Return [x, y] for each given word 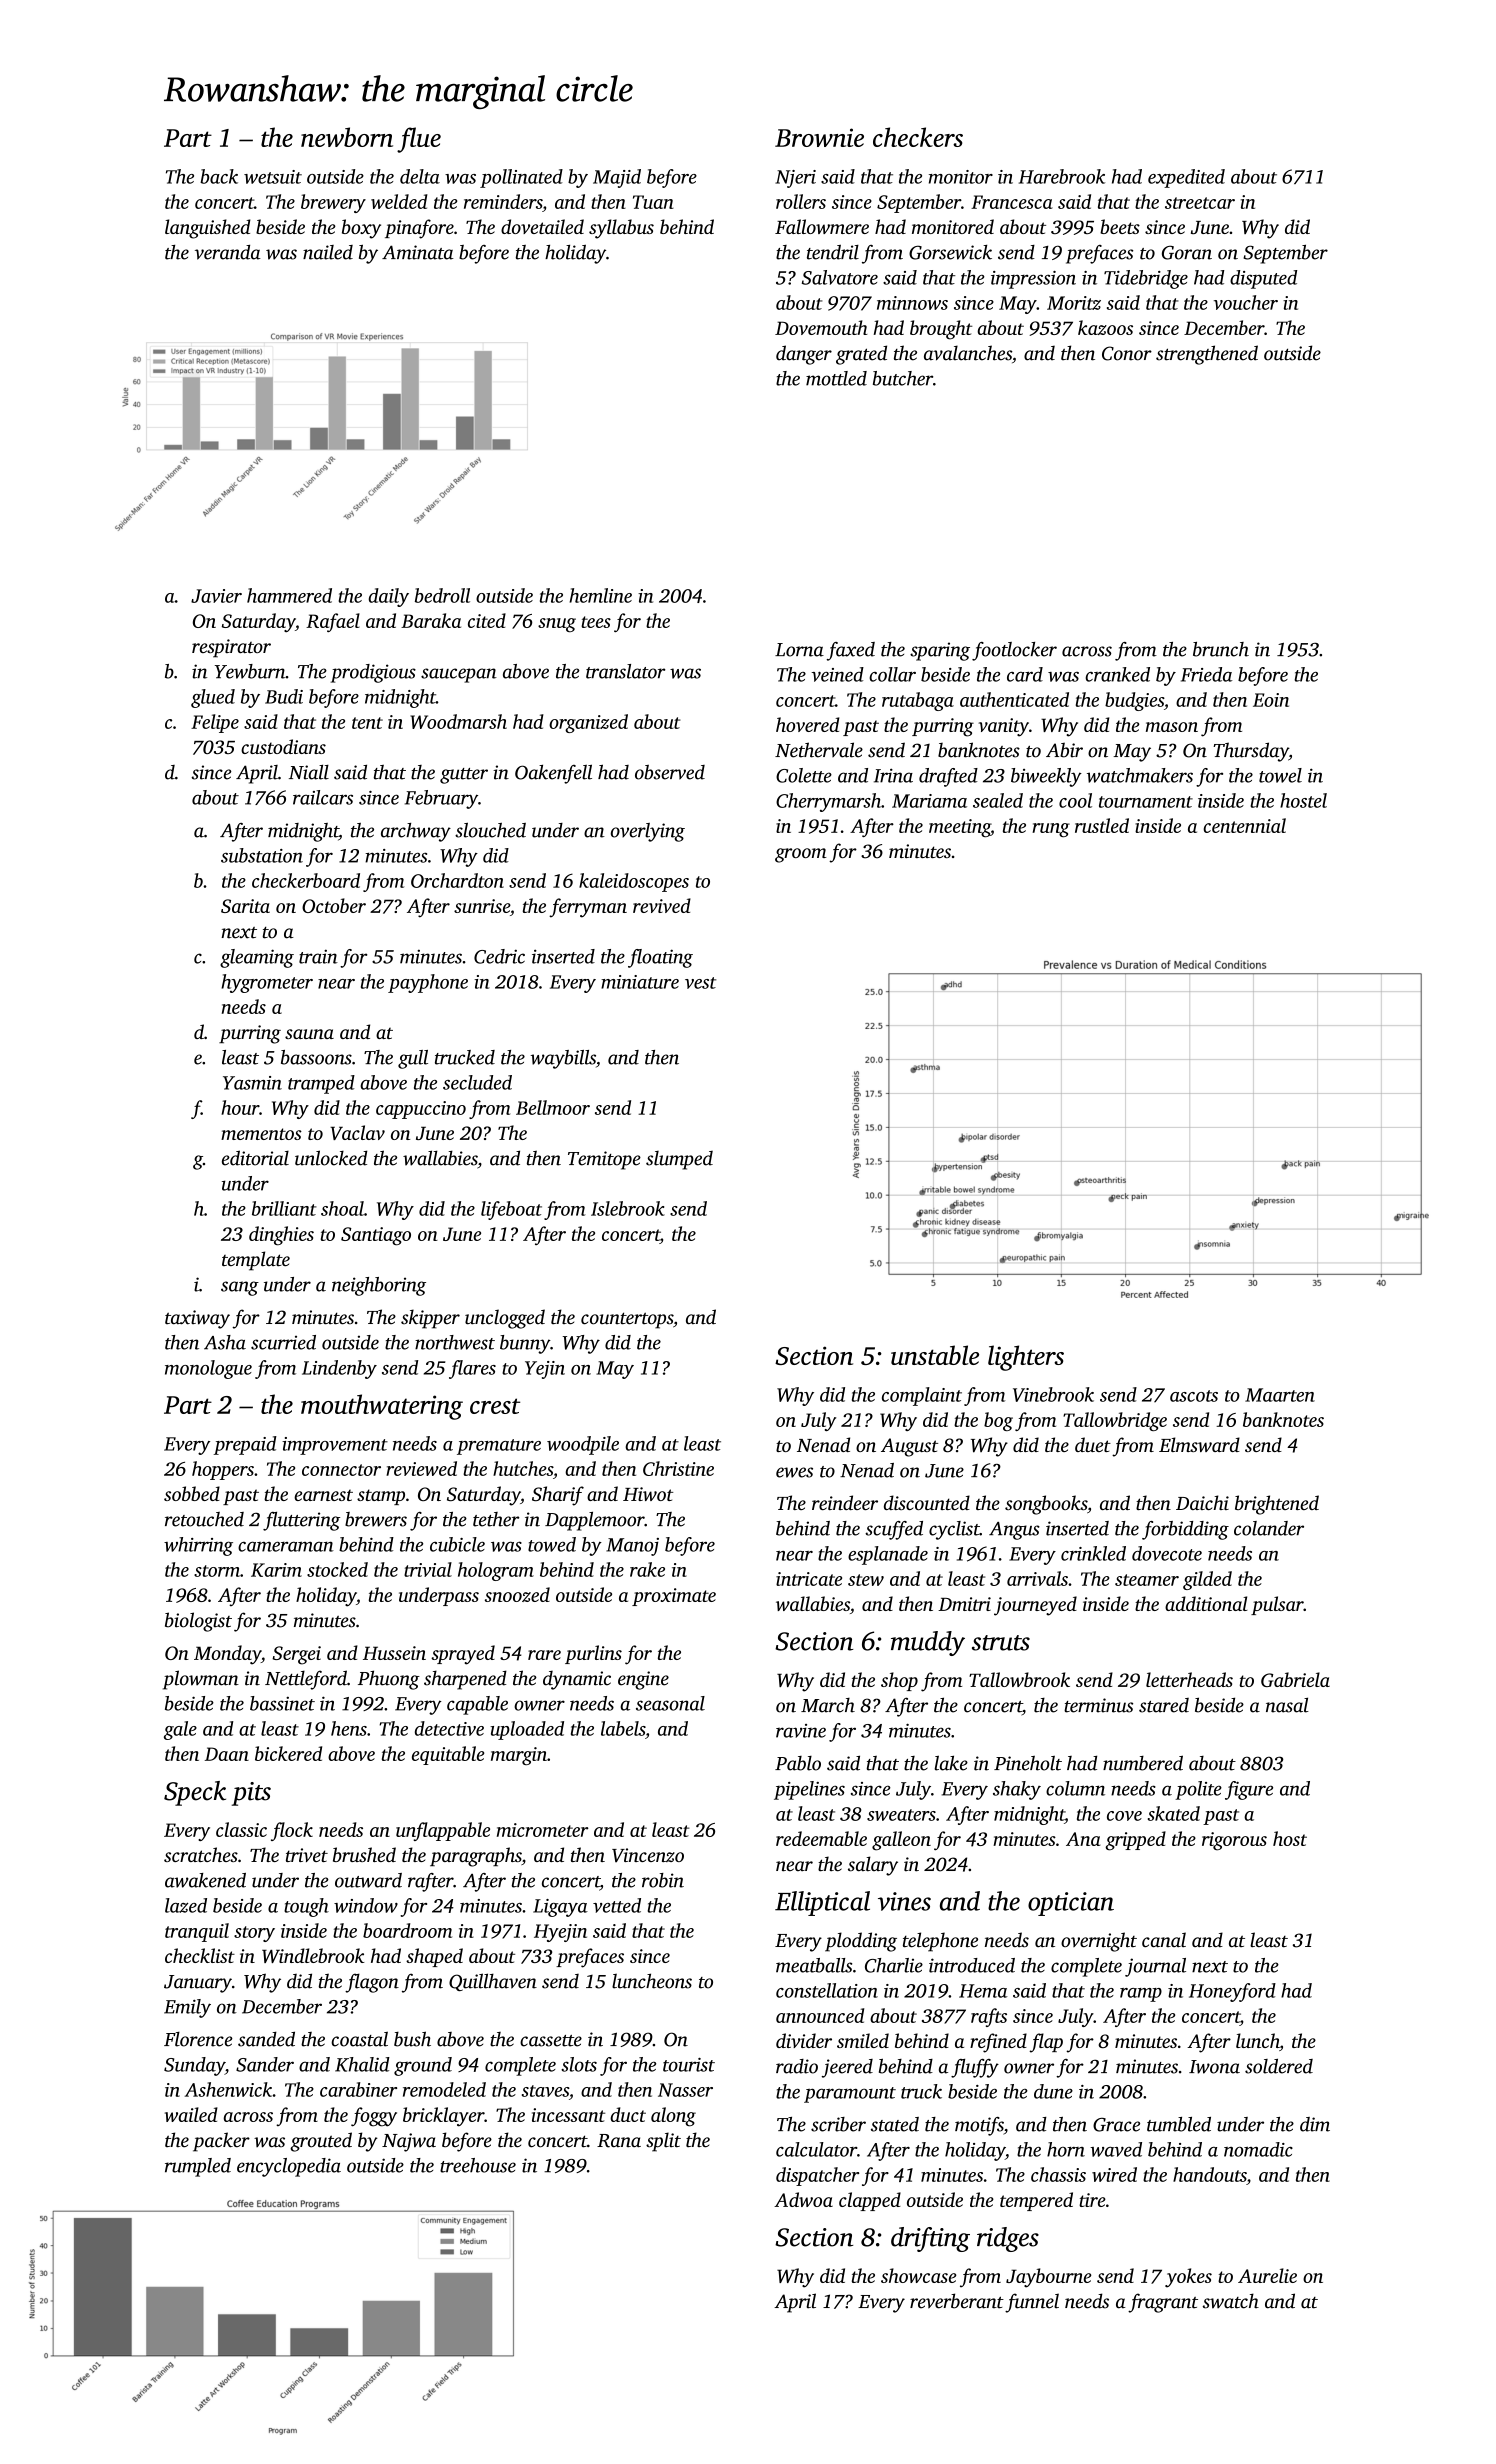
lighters [1026, 1358]
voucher [1246, 302]
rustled [1102, 825]
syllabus [621, 229]
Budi [284, 696]
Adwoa [803, 2199]
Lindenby [339, 1369]
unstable [935, 1355]
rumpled [198, 2167]
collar [892, 674]
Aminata [418, 252]
